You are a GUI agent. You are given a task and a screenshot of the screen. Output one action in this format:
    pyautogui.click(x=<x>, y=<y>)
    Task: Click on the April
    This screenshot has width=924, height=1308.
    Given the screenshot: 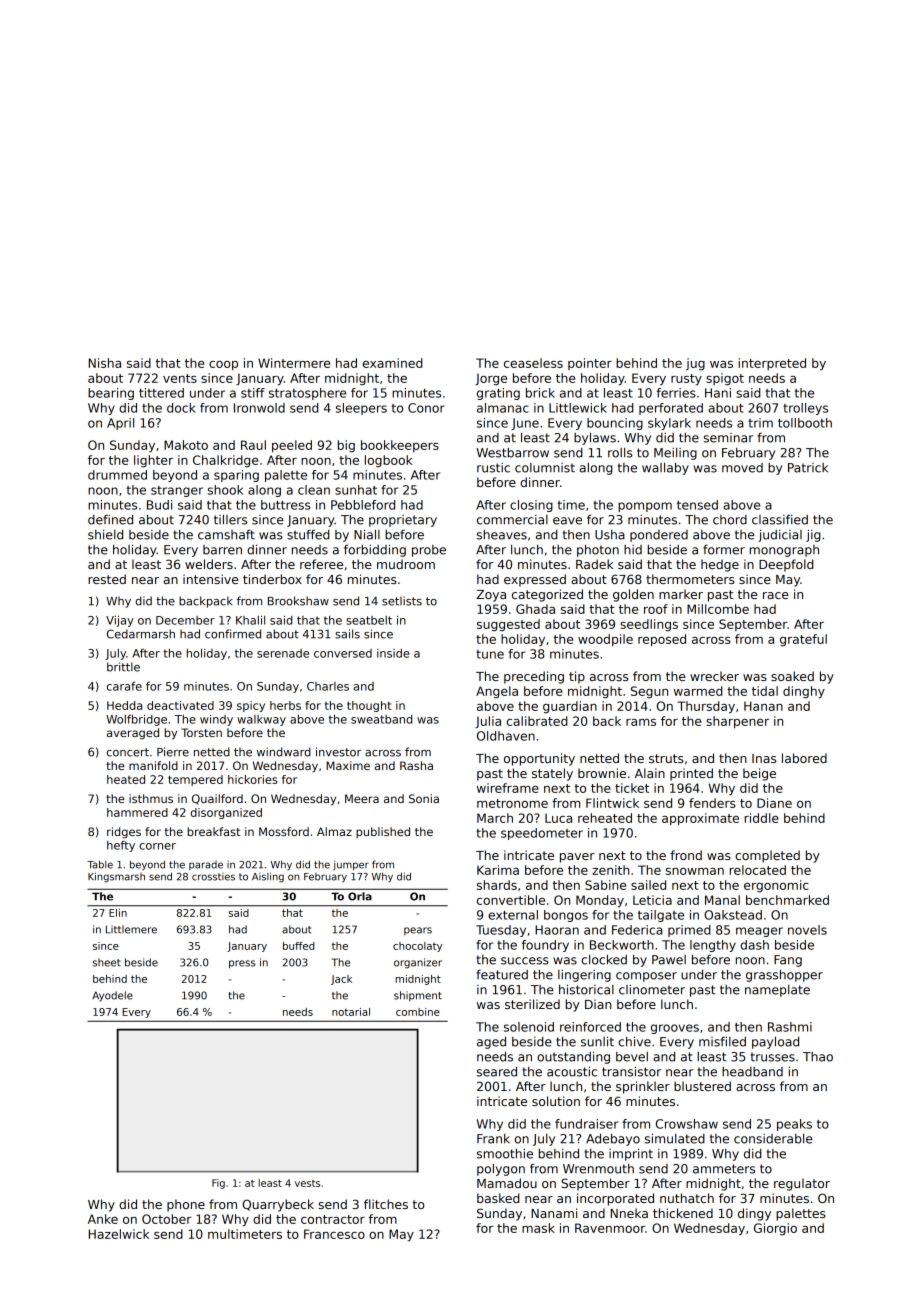 What is the action you would take?
    pyautogui.click(x=120, y=424)
